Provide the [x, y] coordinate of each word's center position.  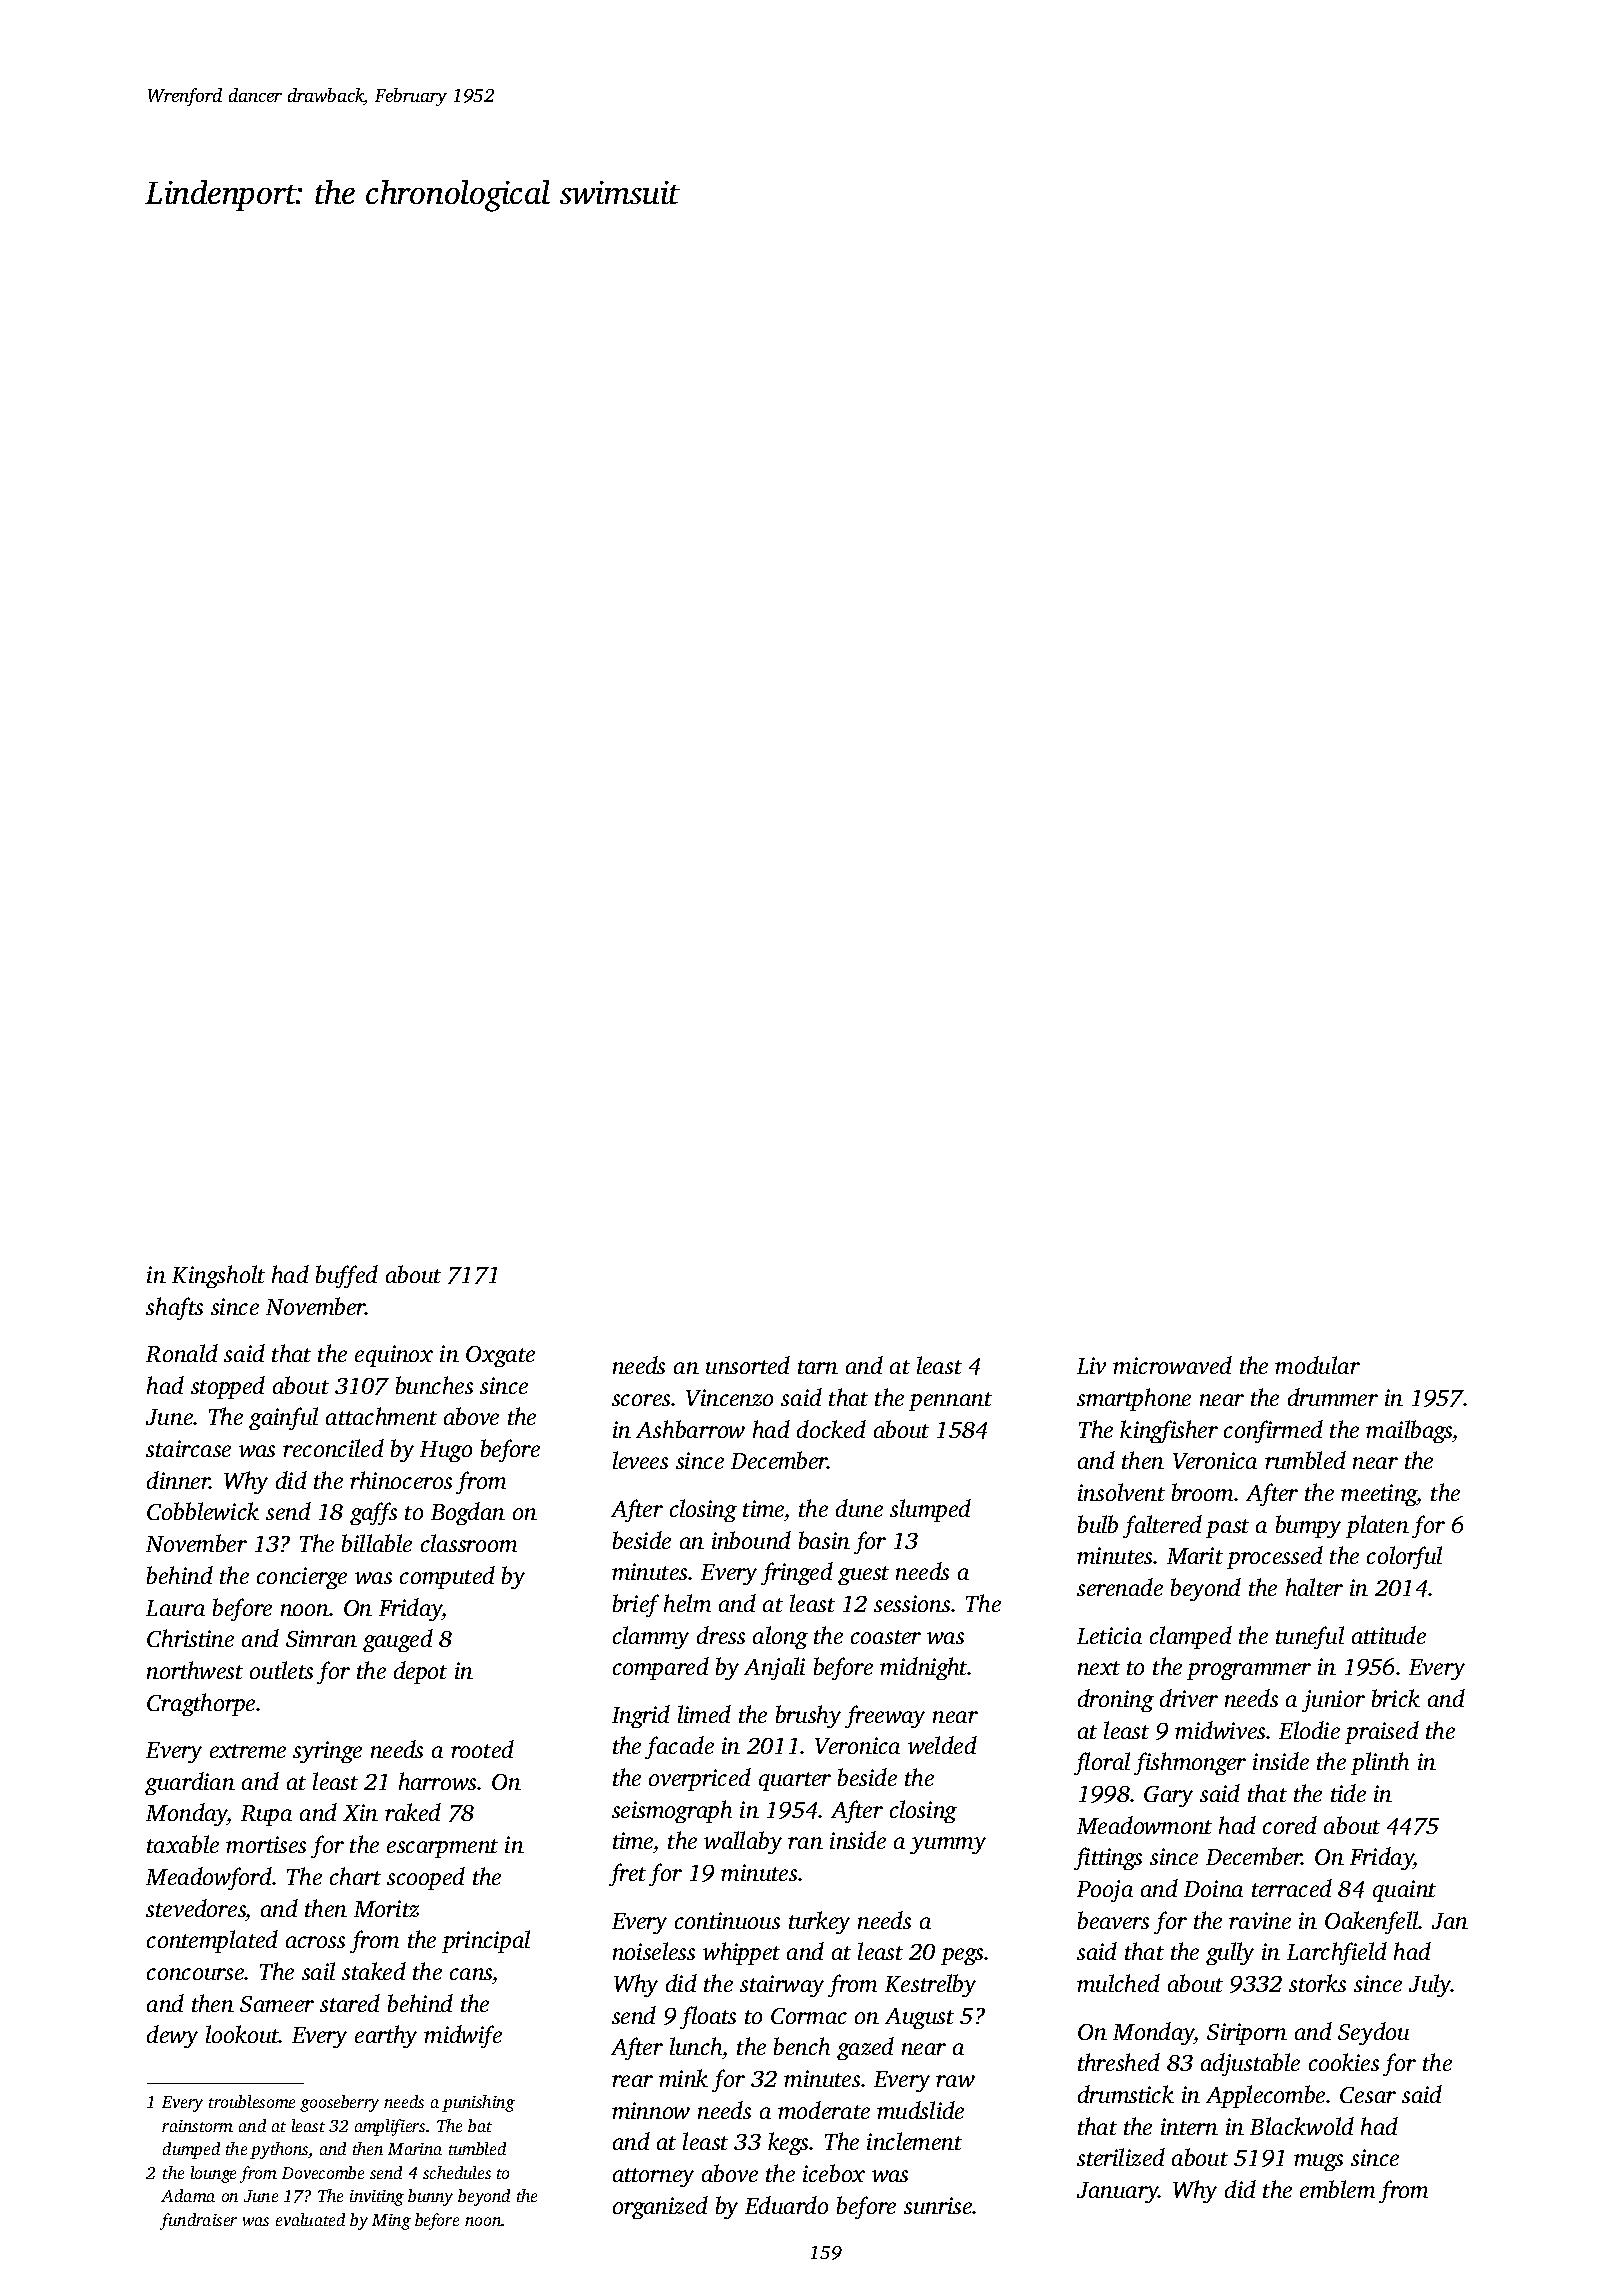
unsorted [748, 1365]
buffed [347, 1276]
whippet [741, 1953]
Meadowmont [1144, 1825]
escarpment [442, 1848]
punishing [478, 2103]
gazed [865, 2048]
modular [1317, 1365]
